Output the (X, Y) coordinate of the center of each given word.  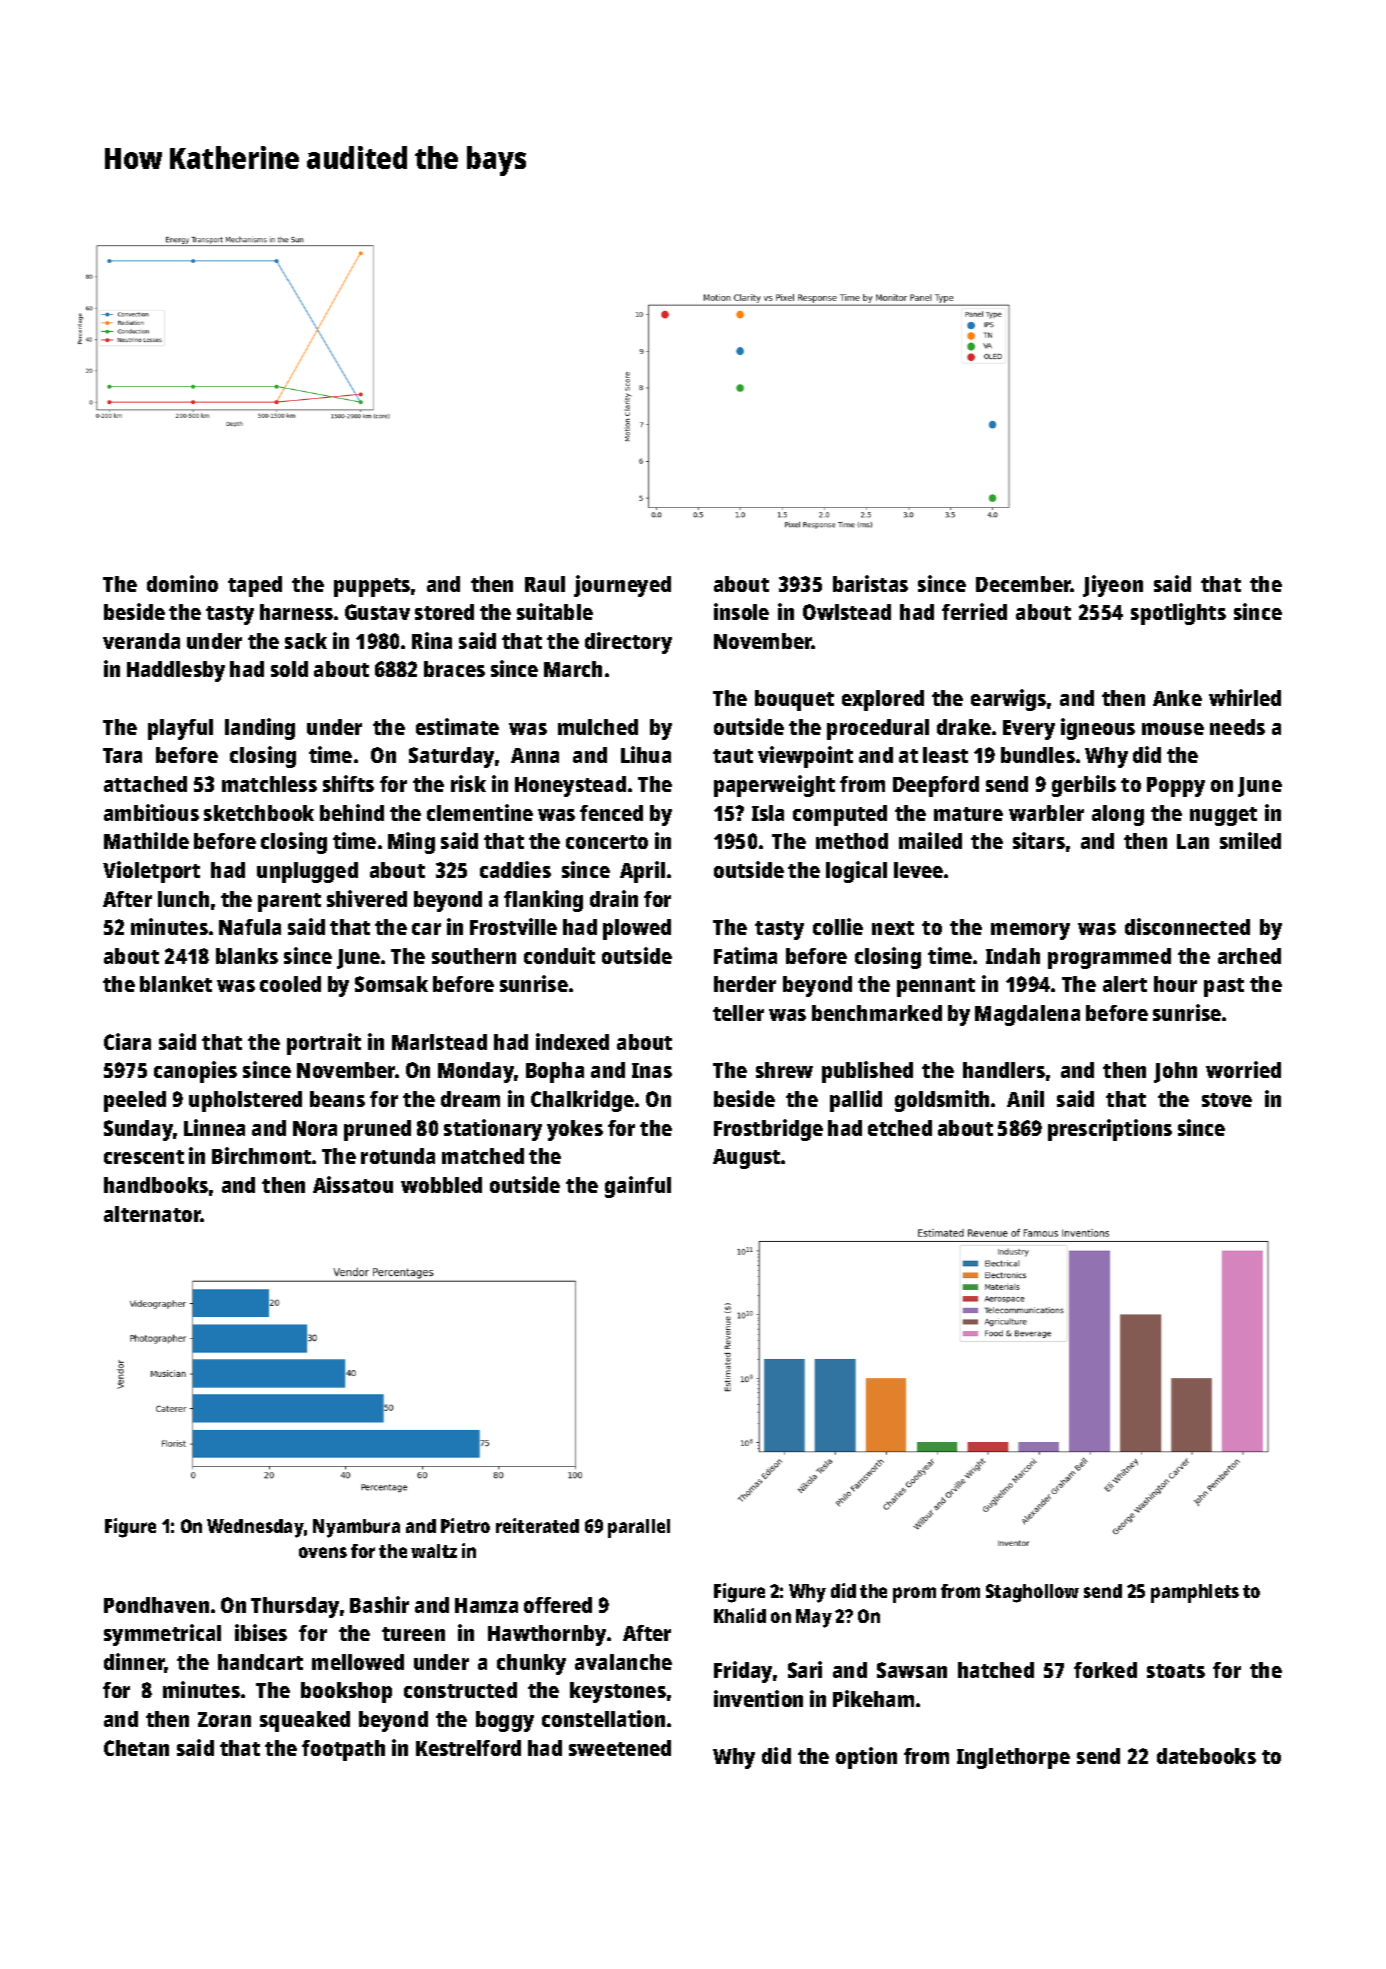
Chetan (136, 1748)
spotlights (1178, 614)
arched (1249, 956)
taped (255, 586)
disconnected (1187, 926)
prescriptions (1110, 1130)
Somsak (391, 984)
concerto (607, 842)
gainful (638, 1187)
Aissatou (353, 1184)
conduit (559, 955)
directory (628, 643)
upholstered (245, 1101)
